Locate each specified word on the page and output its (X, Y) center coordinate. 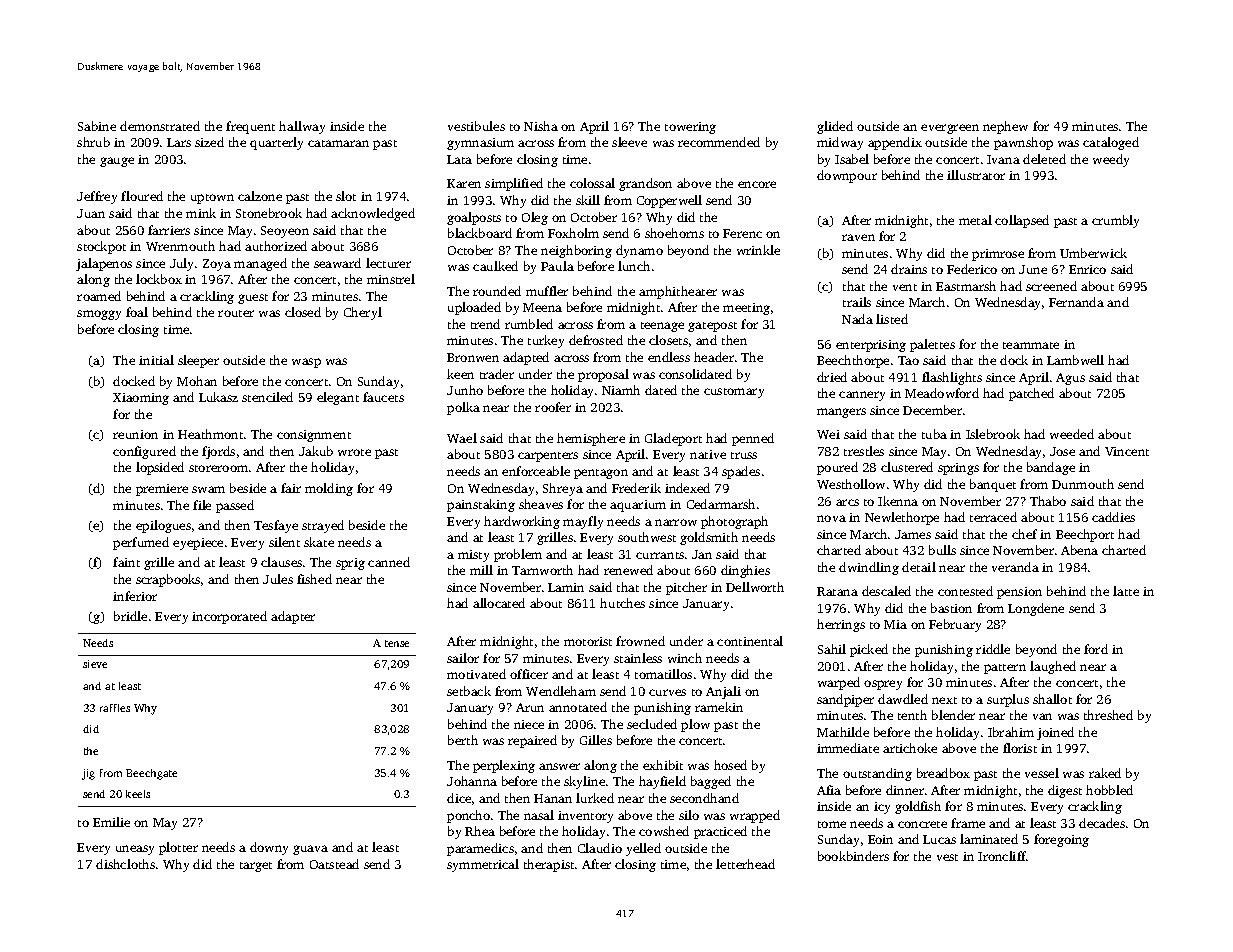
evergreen (950, 129)
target (256, 867)
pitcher (686, 588)
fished (314, 579)
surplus (1008, 700)
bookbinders (853, 856)
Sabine (97, 126)
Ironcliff (1002, 856)
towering (690, 128)
